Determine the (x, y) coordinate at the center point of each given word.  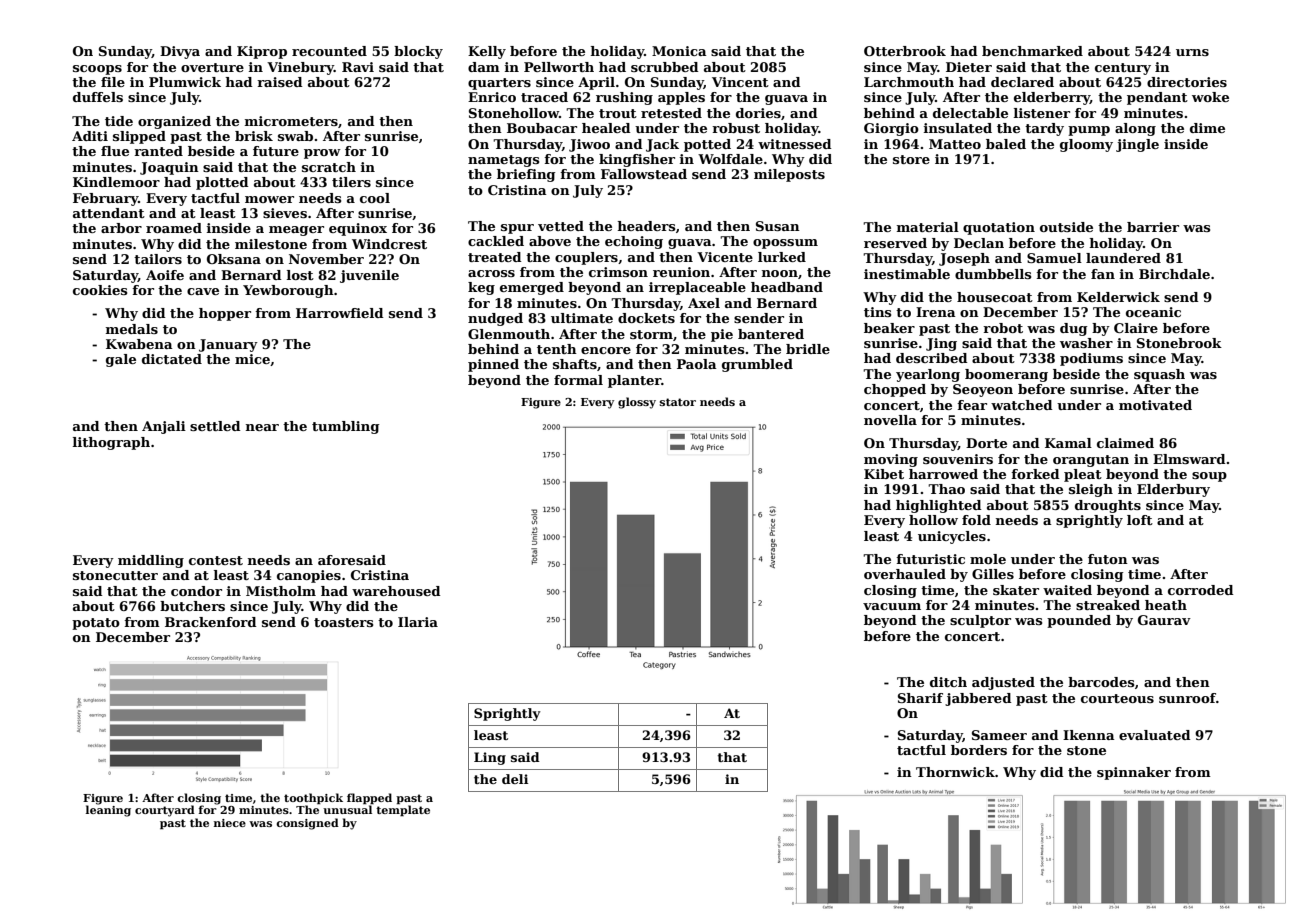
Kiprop (262, 52)
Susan (778, 226)
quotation (999, 228)
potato (96, 624)
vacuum (892, 606)
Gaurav (1164, 620)
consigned (307, 824)
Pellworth (559, 67)
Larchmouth (909, 82)
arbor (121, 228)
